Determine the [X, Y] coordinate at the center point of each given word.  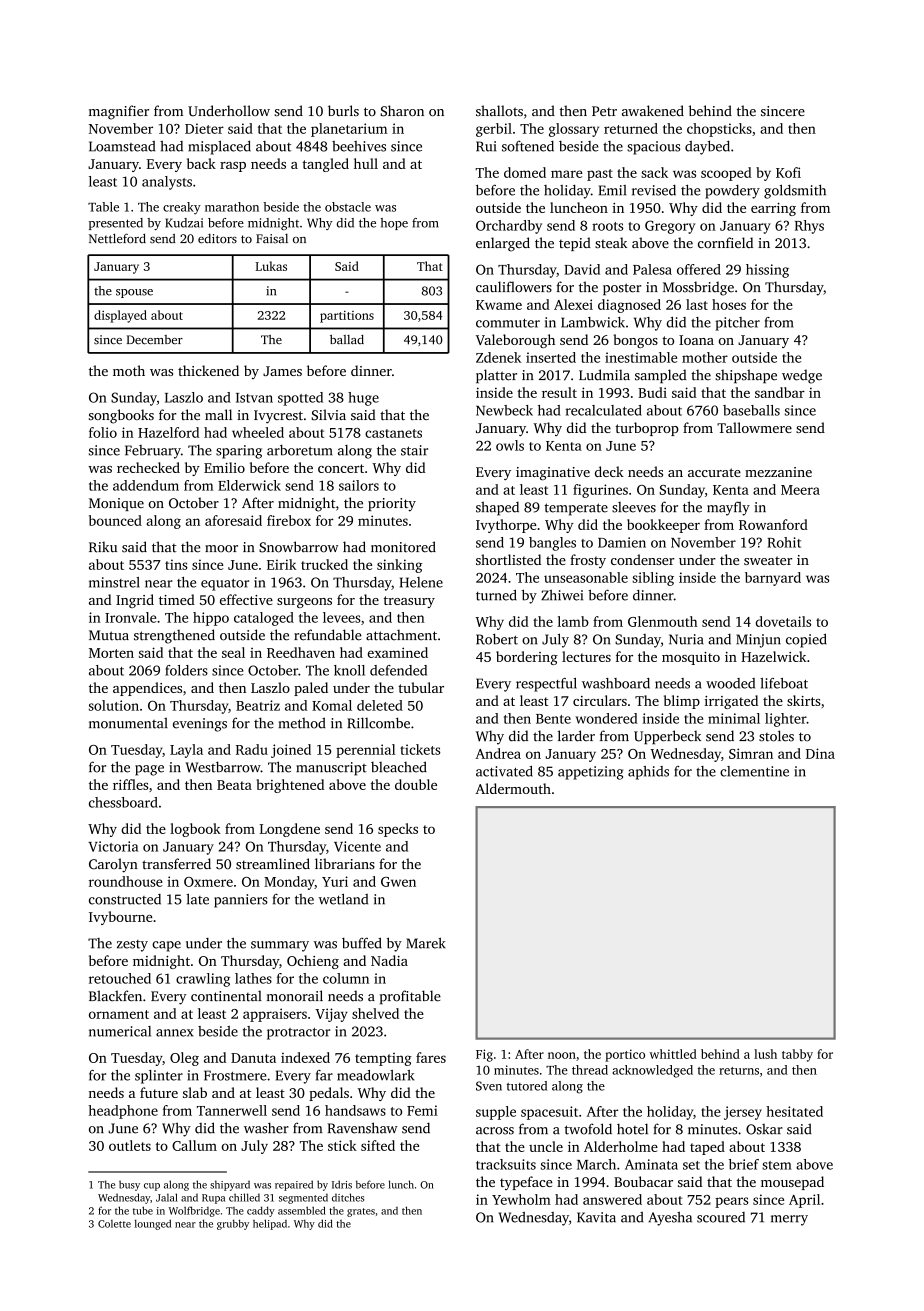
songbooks [121, 416]
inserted [551, 357]
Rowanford [773, 524]
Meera [800, 490]
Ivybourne [121, 918]
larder [576, 736]
